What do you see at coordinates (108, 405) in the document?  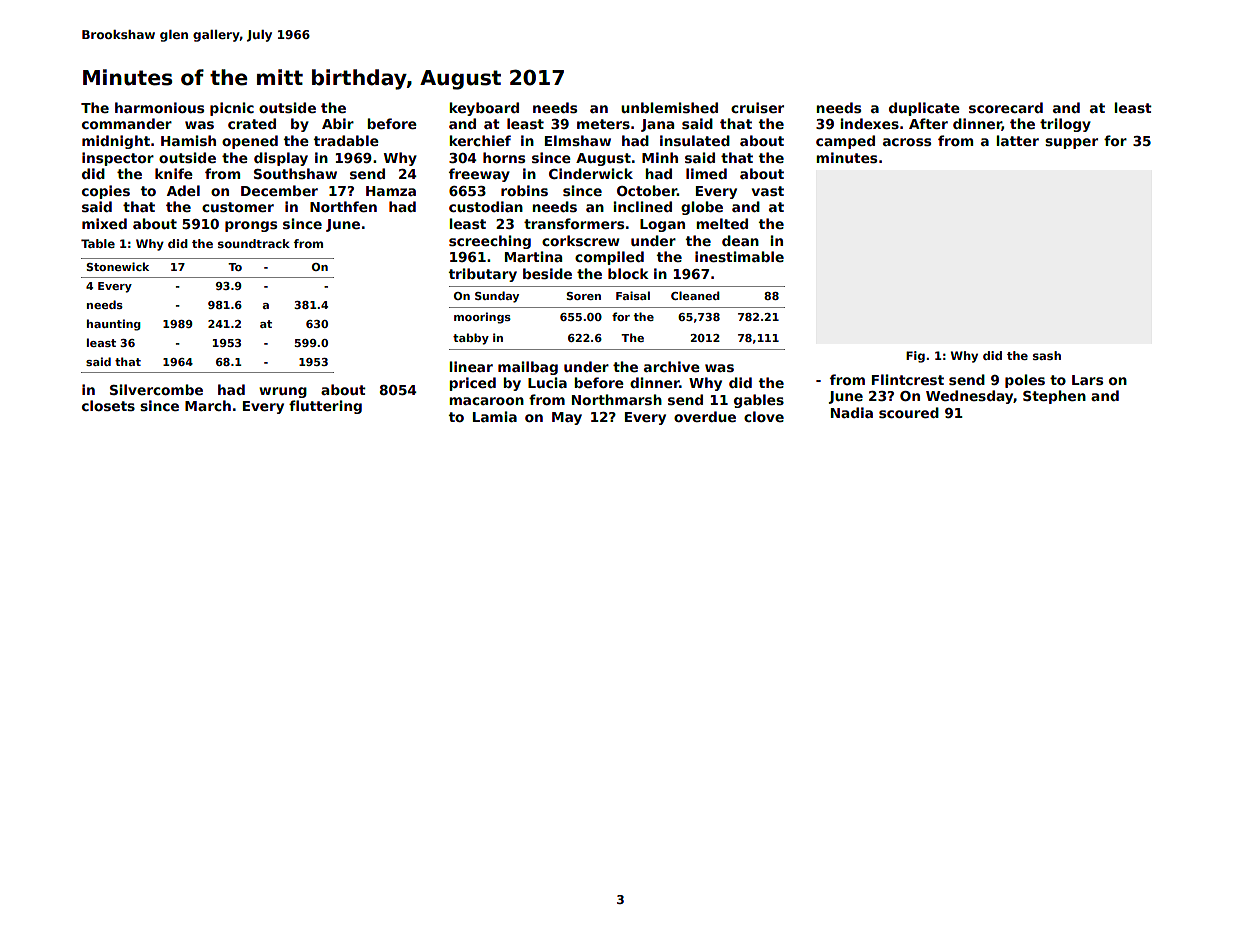 I see `closets` at bounding box center [108, 405].
